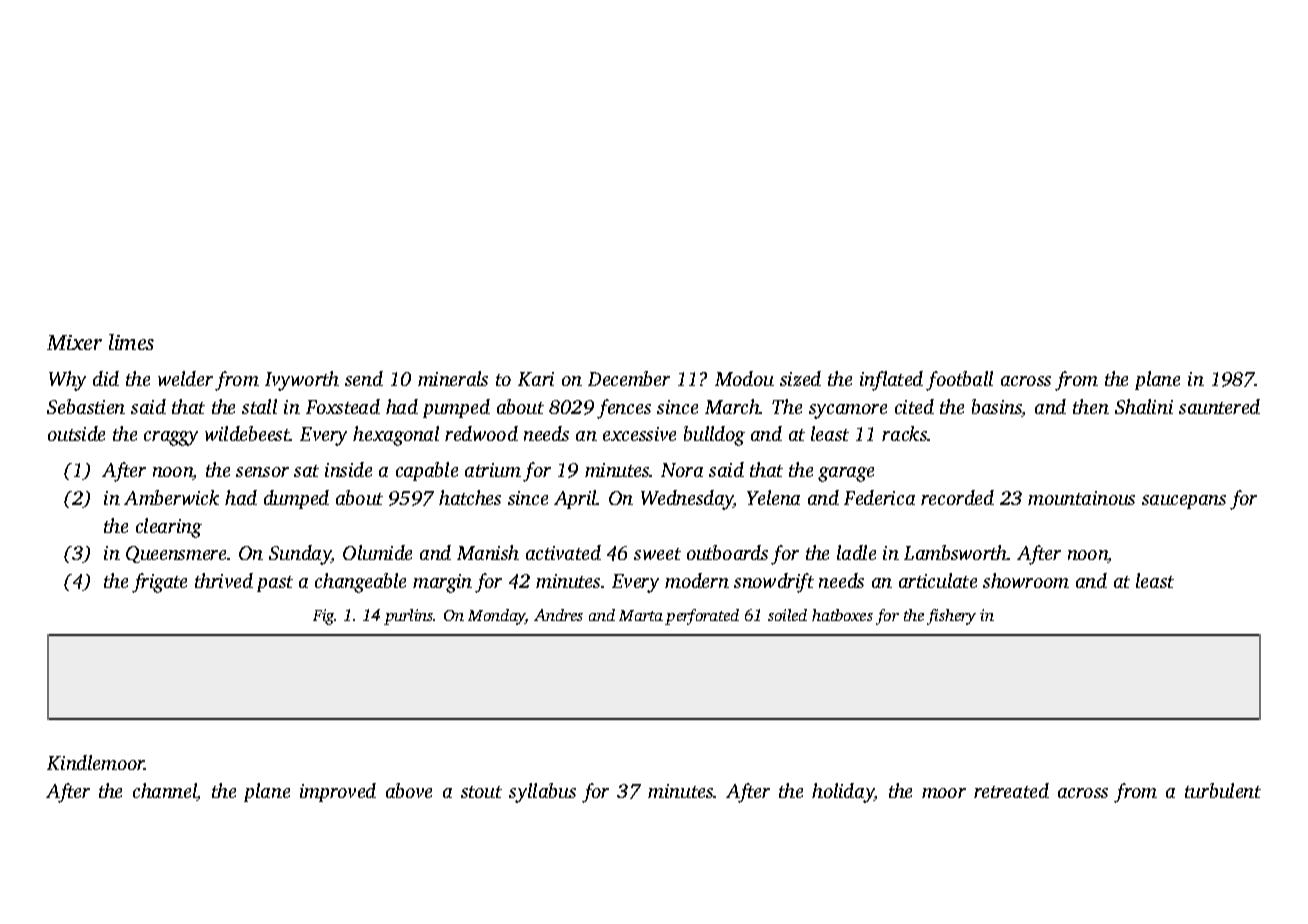  What do you see at coordinates (800, 378) in the page?
I see `sized` at bounding box center [800, 378].
